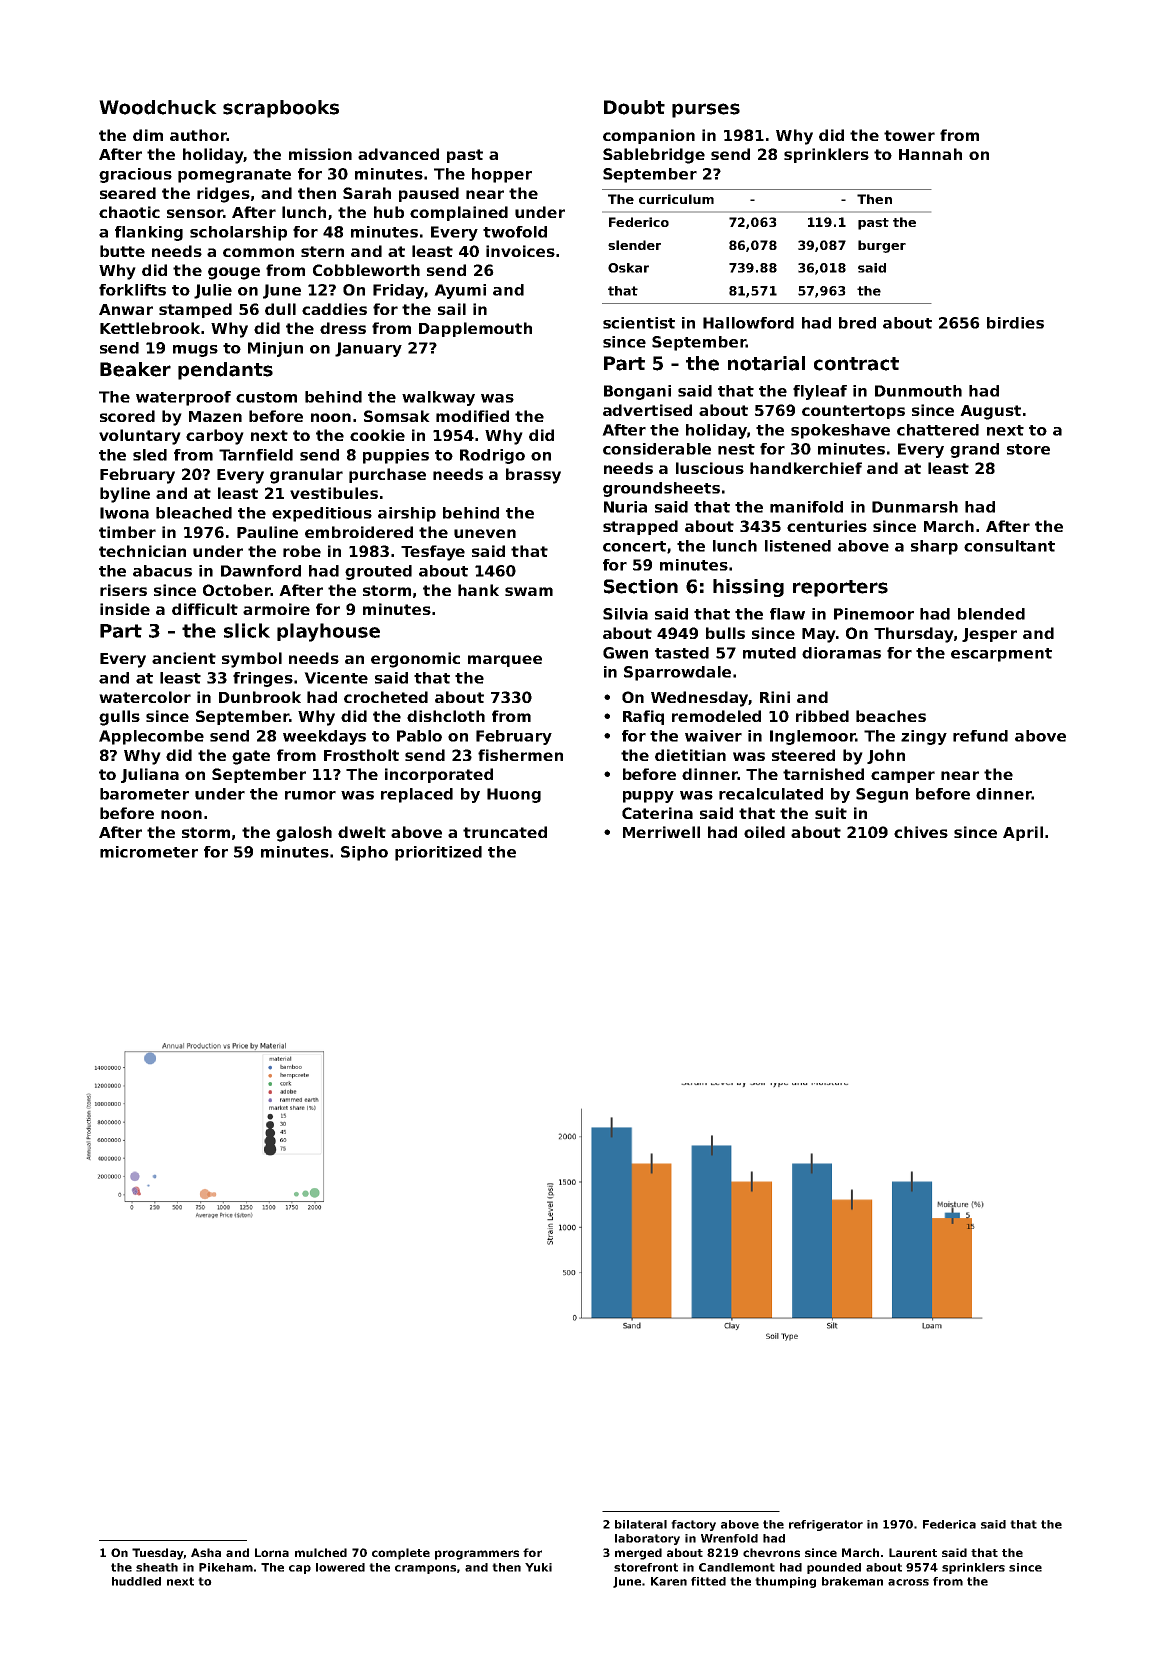 The width and height of the screenshot is (1169, 1654). Describe the element at coordinates (425, 1569) in the screenshot. I see `crampons` at that location.
